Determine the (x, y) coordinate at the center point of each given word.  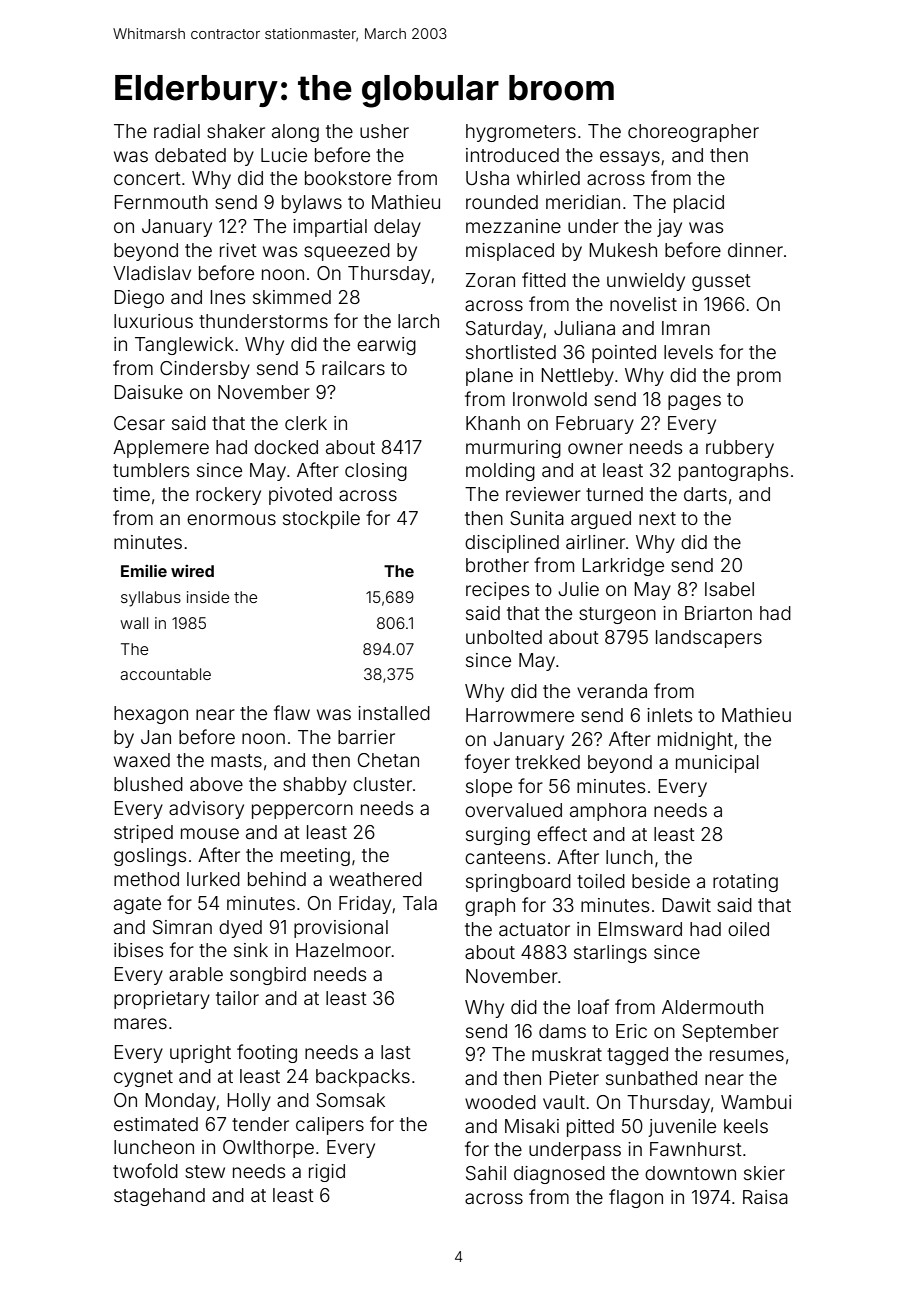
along (295, 133)
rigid (327, 1173)
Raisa (765, 1197)
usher (384, 131)
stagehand (159, 1197)
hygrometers (521, 133)
